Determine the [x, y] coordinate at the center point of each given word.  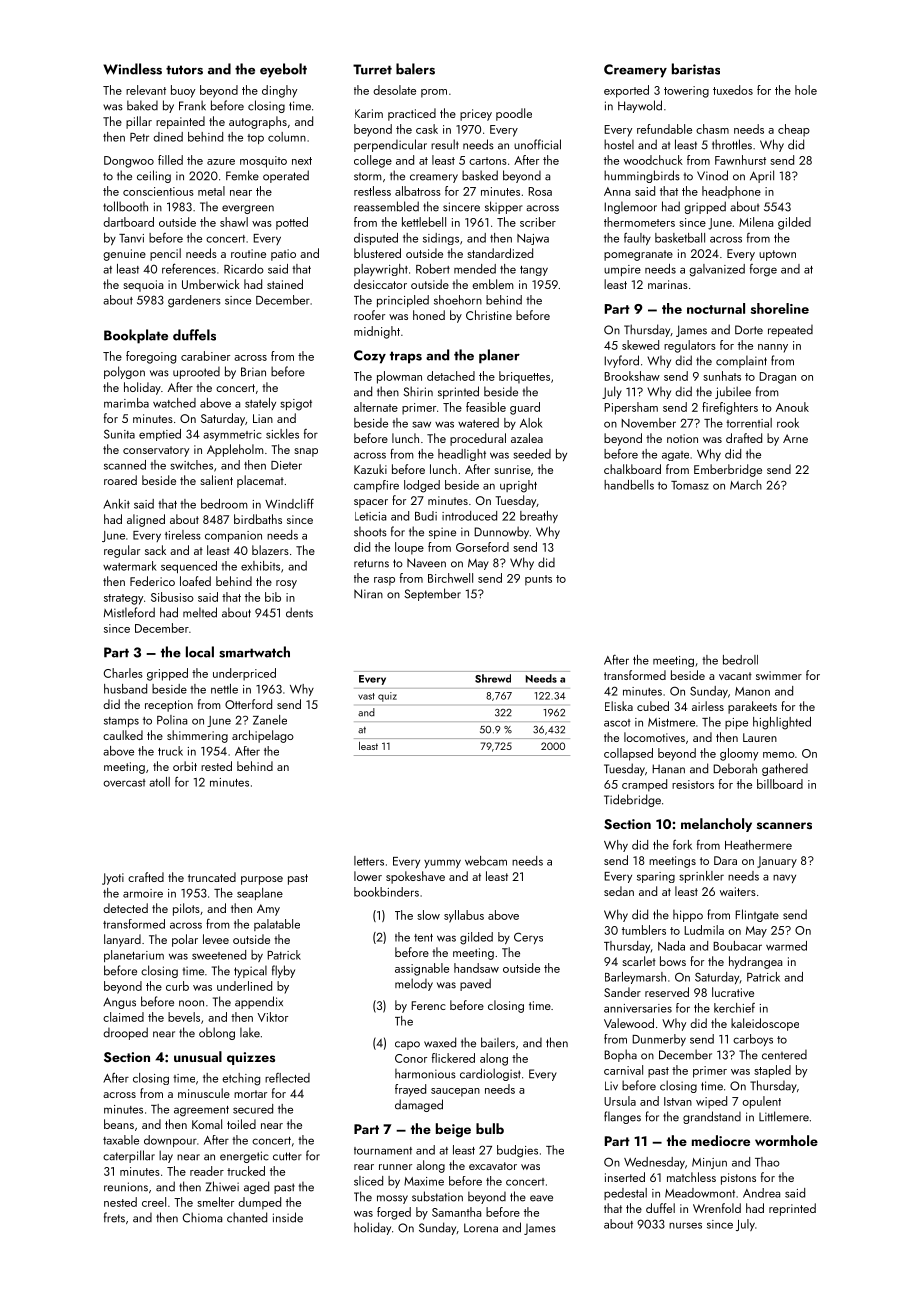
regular [122, 551]
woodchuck [653, 160]
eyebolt [283, 70]
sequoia [143, 286]
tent [423, 938]
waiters [738, 891]
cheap [794, 130]
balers [415, 69]
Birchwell [450, 578]
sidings [441, 239]
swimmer [779, 675]
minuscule [204, 1093]
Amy [268, 910]
